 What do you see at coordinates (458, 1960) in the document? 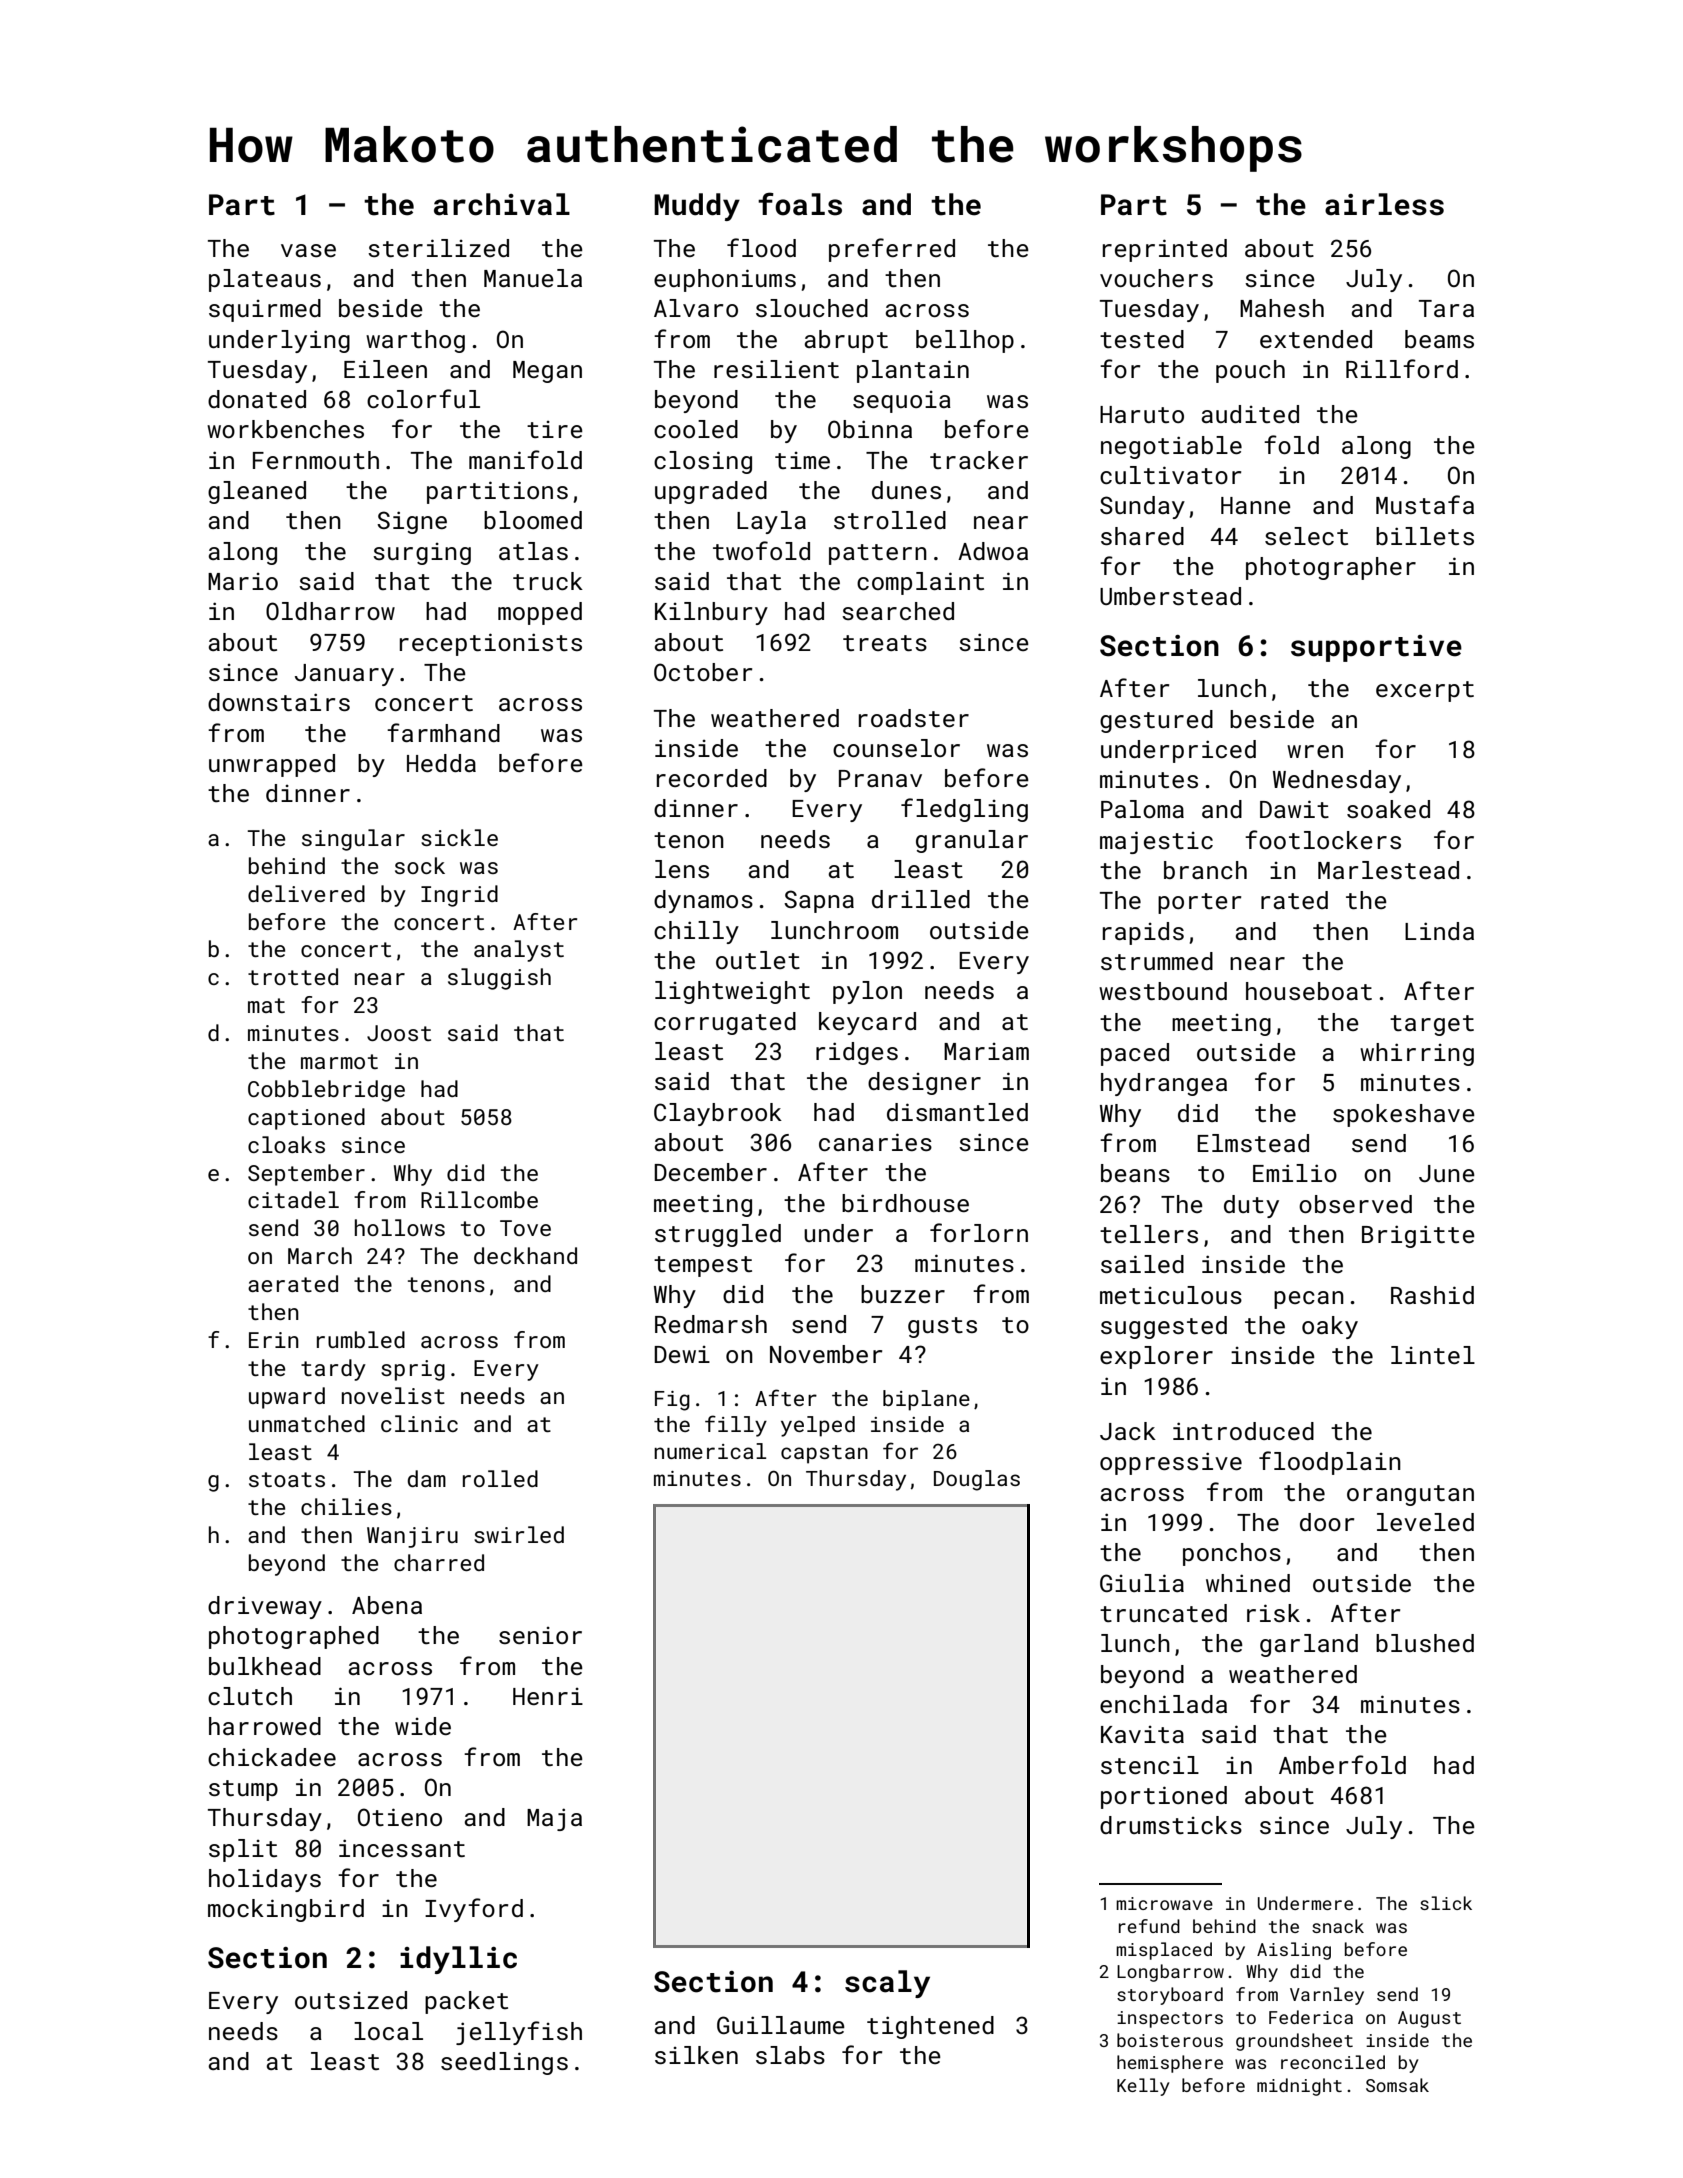
I see `idyllic` at bounding box center [458, 1960].
